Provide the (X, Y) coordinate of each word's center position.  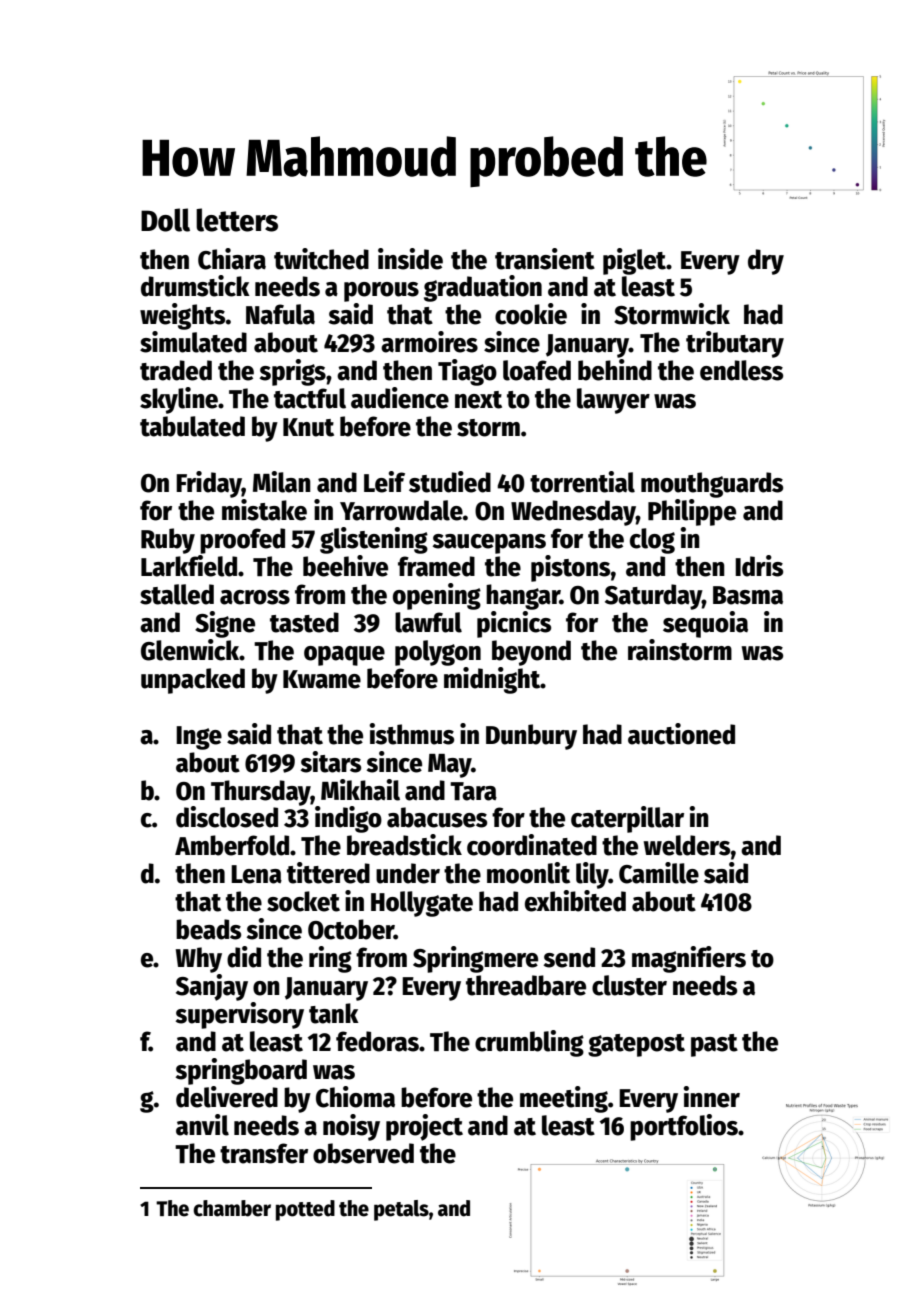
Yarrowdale (401, 510)
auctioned (681, 734)
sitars (331, 762)
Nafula (280, 314)
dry (766, 262)
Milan (282, 482)
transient (545, 259)
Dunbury (531, 737)
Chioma (355, 1097)
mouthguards (712, 485)
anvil (202, 1125)
